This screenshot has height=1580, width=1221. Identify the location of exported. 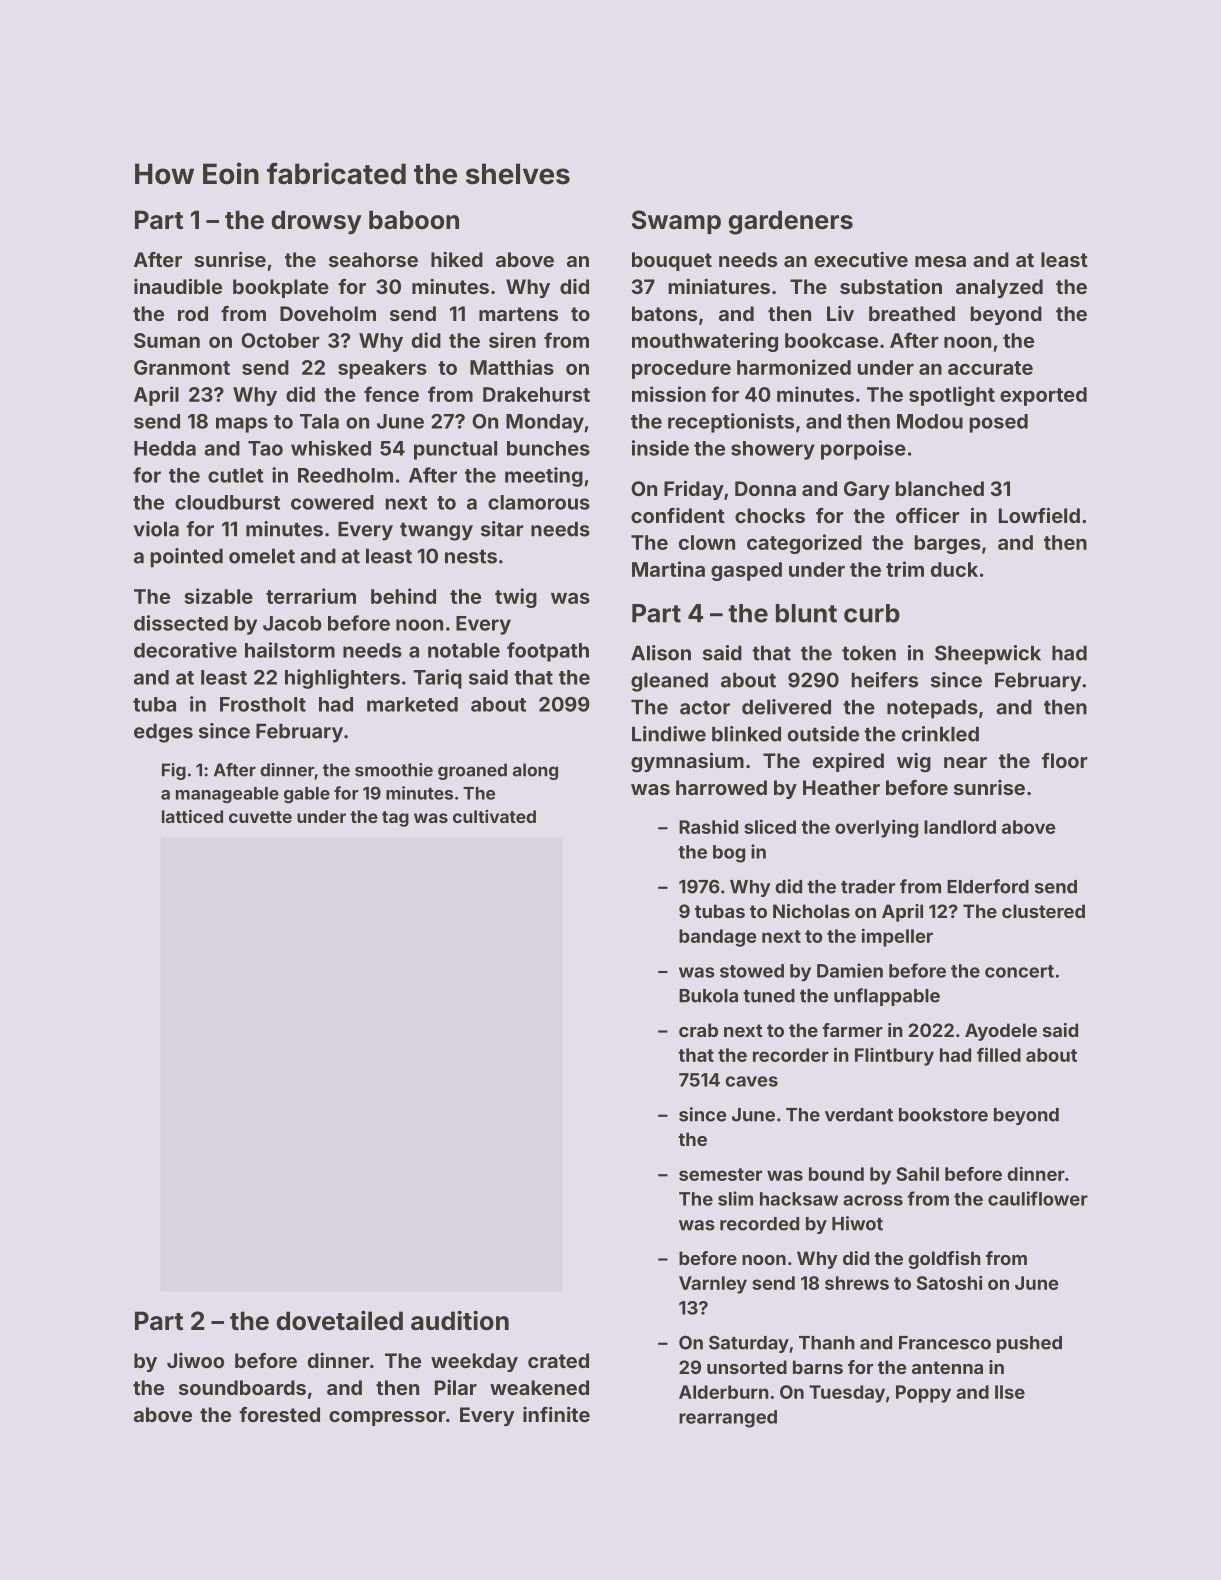
(1043, 396).
